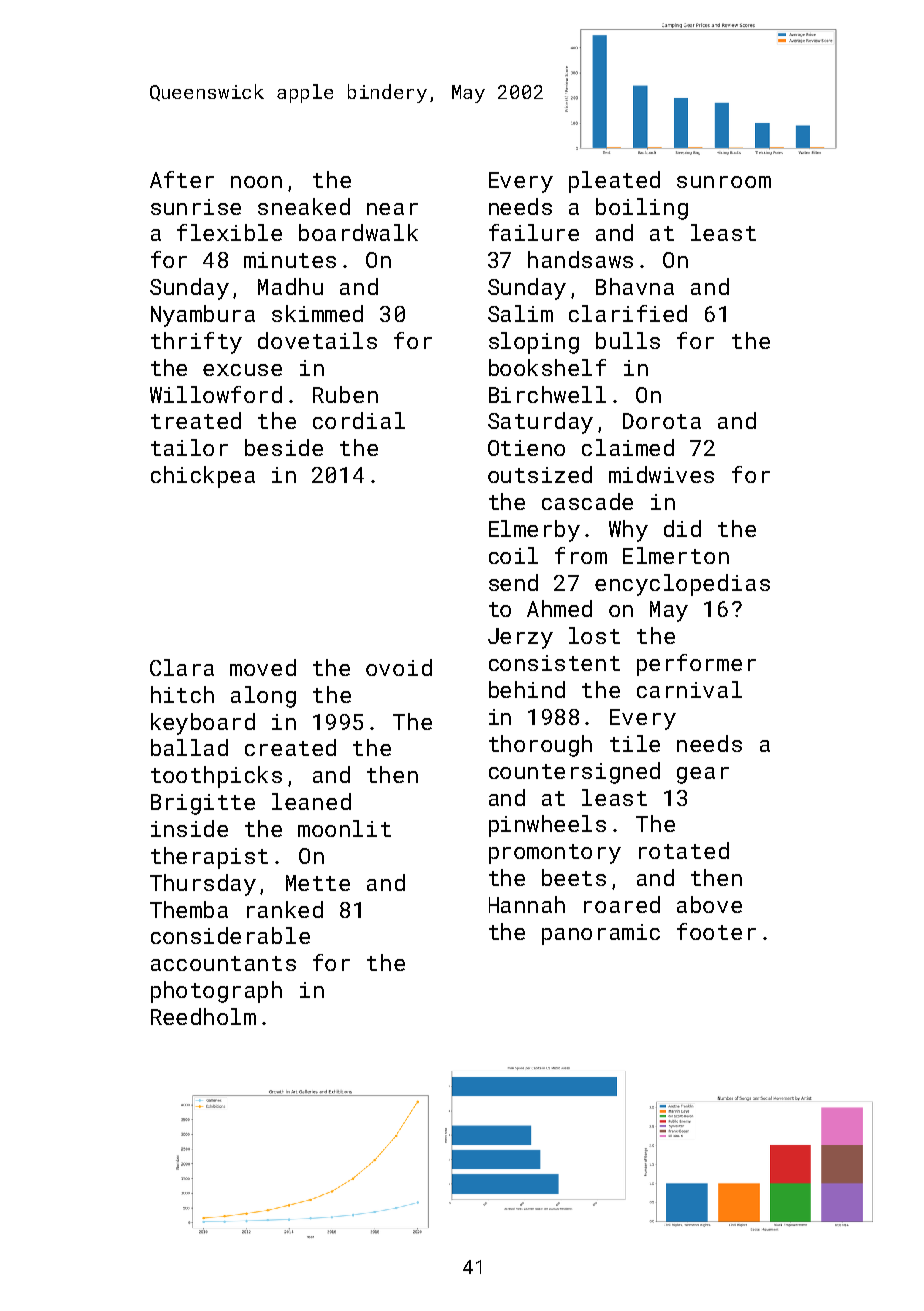 The width and height of the screenshot is (924, 1311). Describe the element at coordinates (392, 209) in the screenshot. I see `near` at that location.
